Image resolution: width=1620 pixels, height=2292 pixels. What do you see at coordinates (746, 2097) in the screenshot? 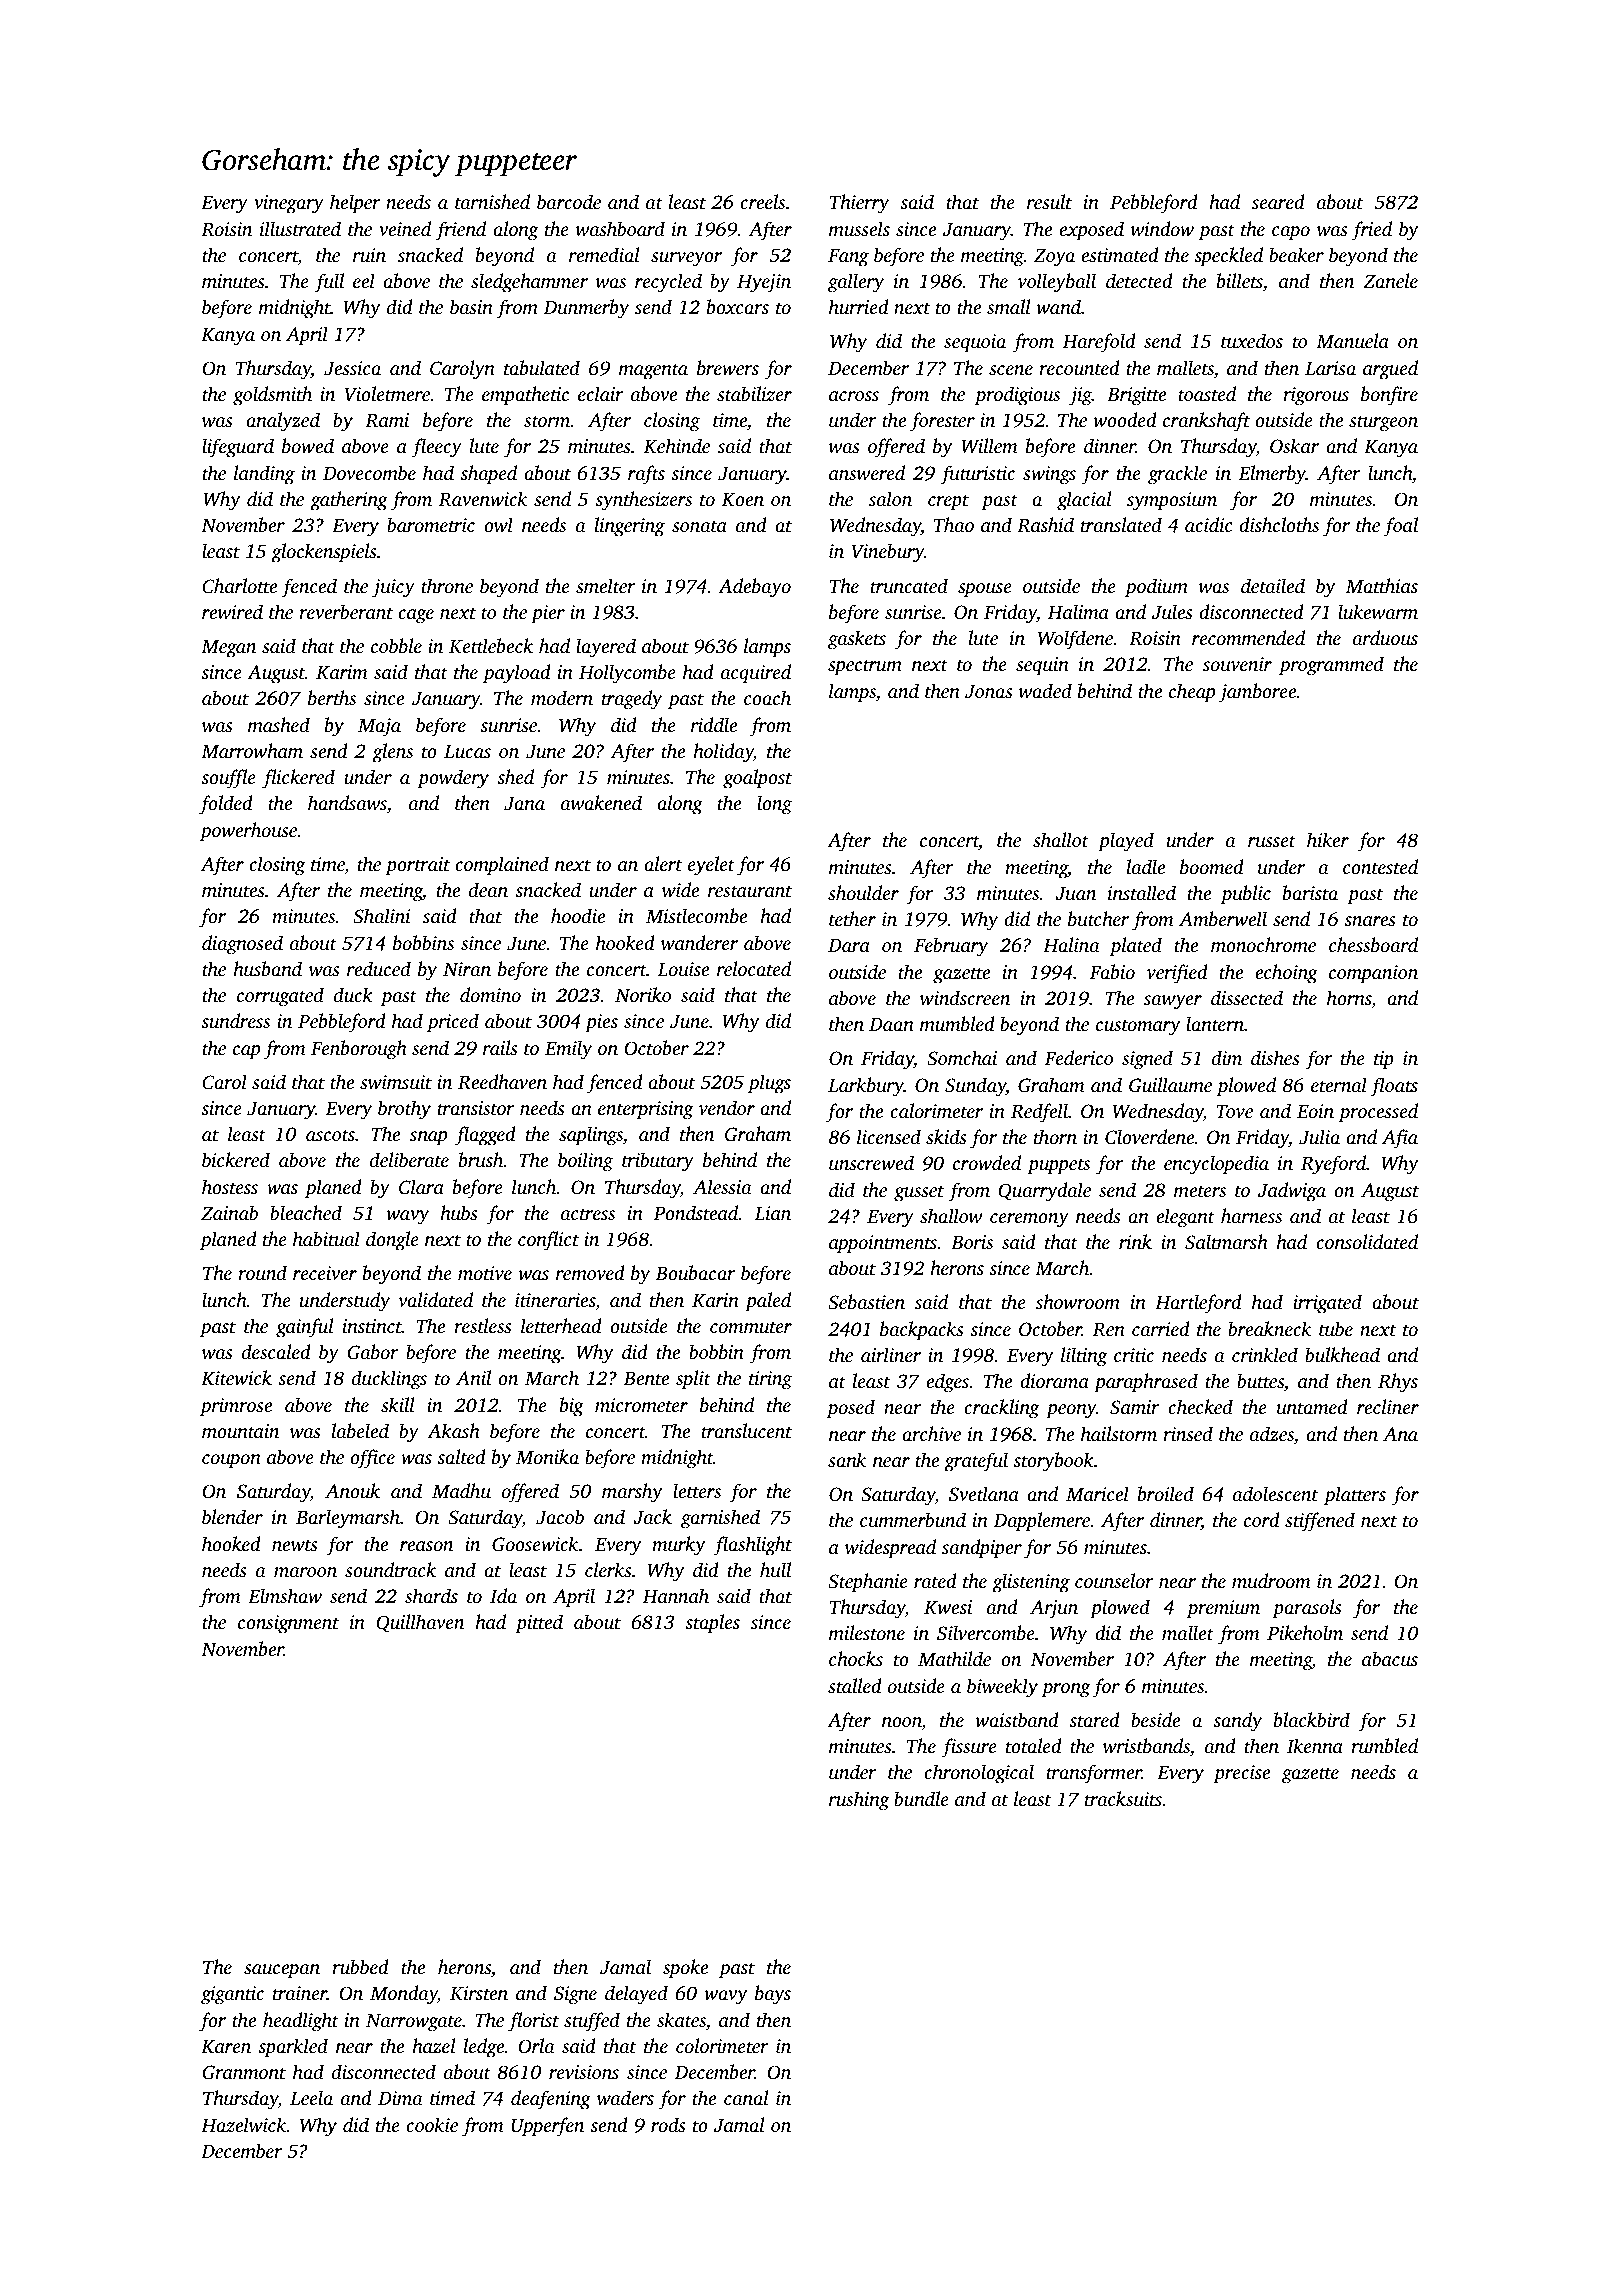
I see `canal` at bounding box center [746, 2097].
